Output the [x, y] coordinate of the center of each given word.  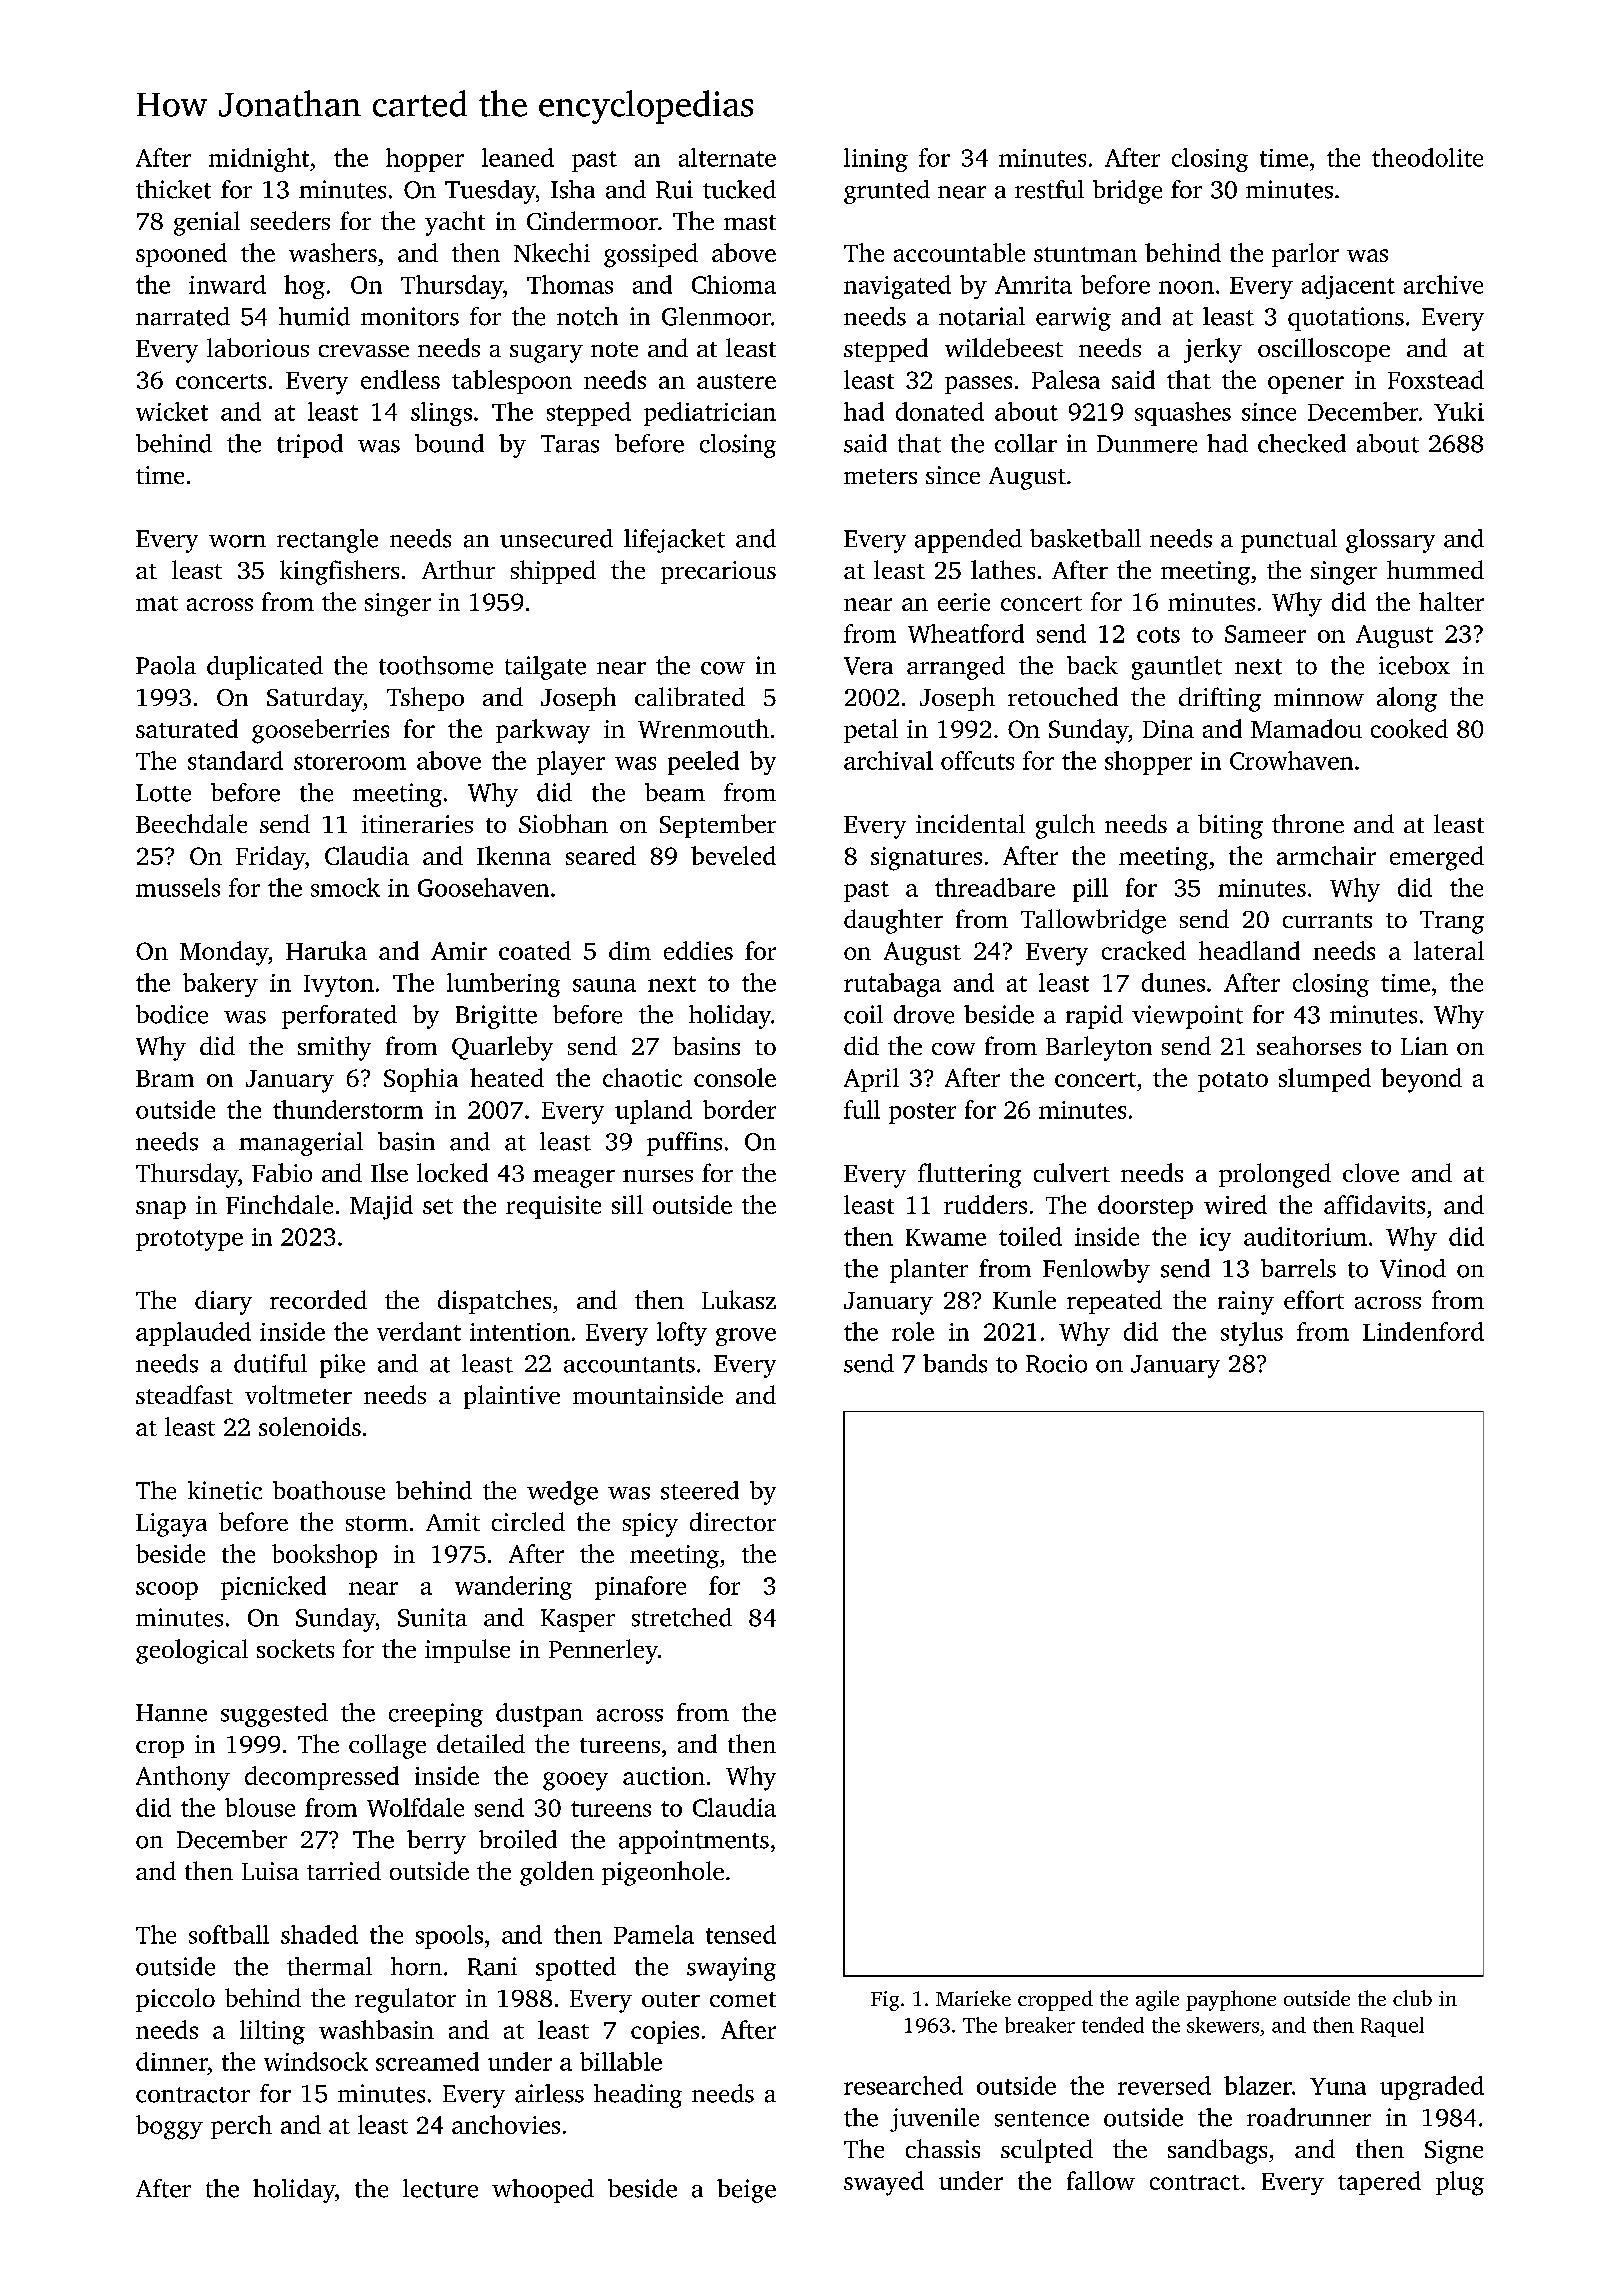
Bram [165, 1078]
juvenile [934, 2120]
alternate [727, 157]
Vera [868, 666]
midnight [259, 160]
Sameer [1265, 634]
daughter [893, 921]
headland [1249, 950]
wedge [562, 1493]
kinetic [225, 1490]
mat [157, 603]
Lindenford [1423, 1331]
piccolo [175, 2000]
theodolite [1427, 157]
